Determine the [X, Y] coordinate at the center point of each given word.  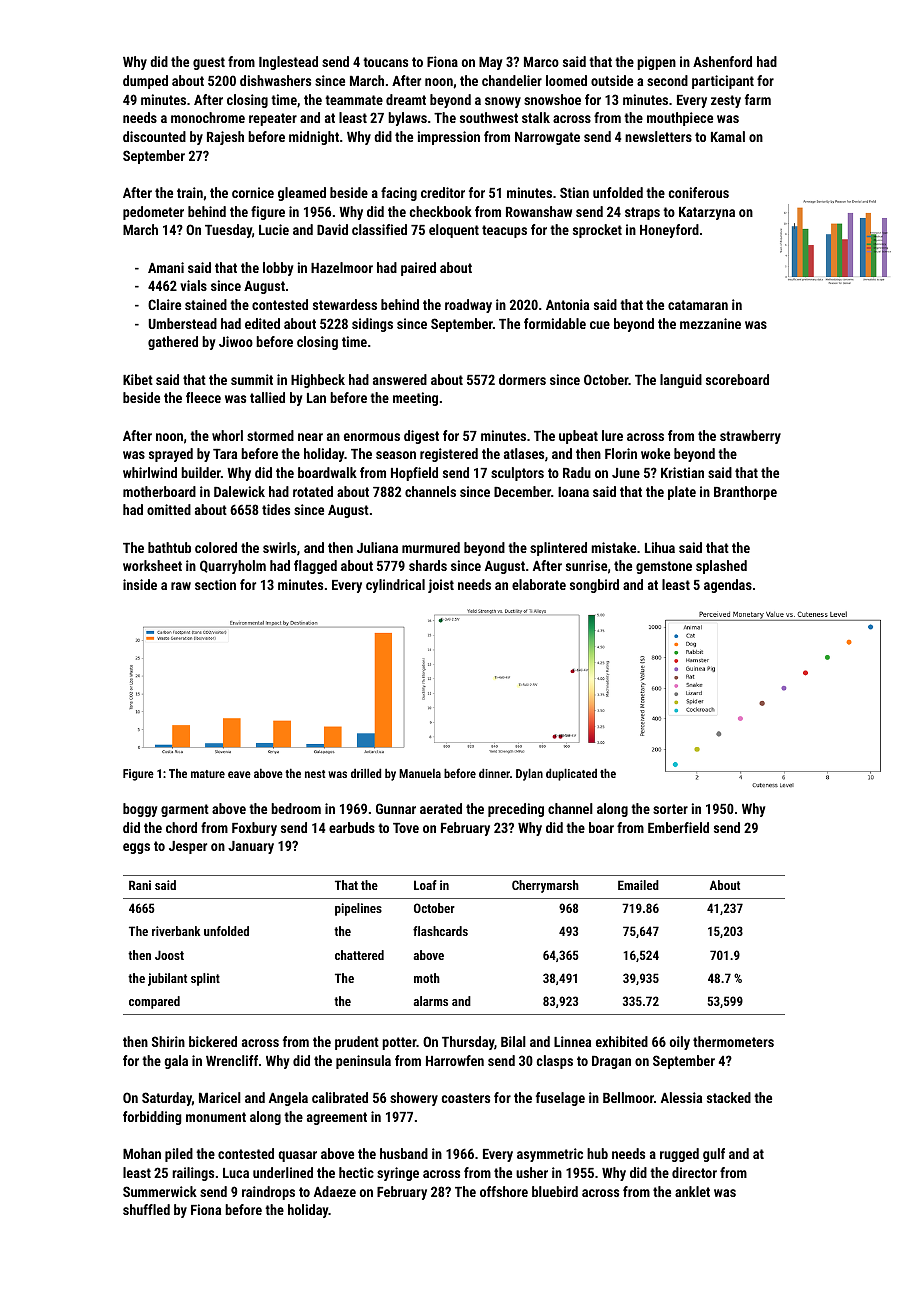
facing [399, 194]
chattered [359, 955]
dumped [145, 82]
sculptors [517, 474]
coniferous [699, 192]
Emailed [638, 885]
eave [239, 774]
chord [181, 827]
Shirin [168, 1041]
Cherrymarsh [545, 886]
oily [680, 1043]
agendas [728, 586]
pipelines [358, 909]
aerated [441, 808]
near [310, 437]
